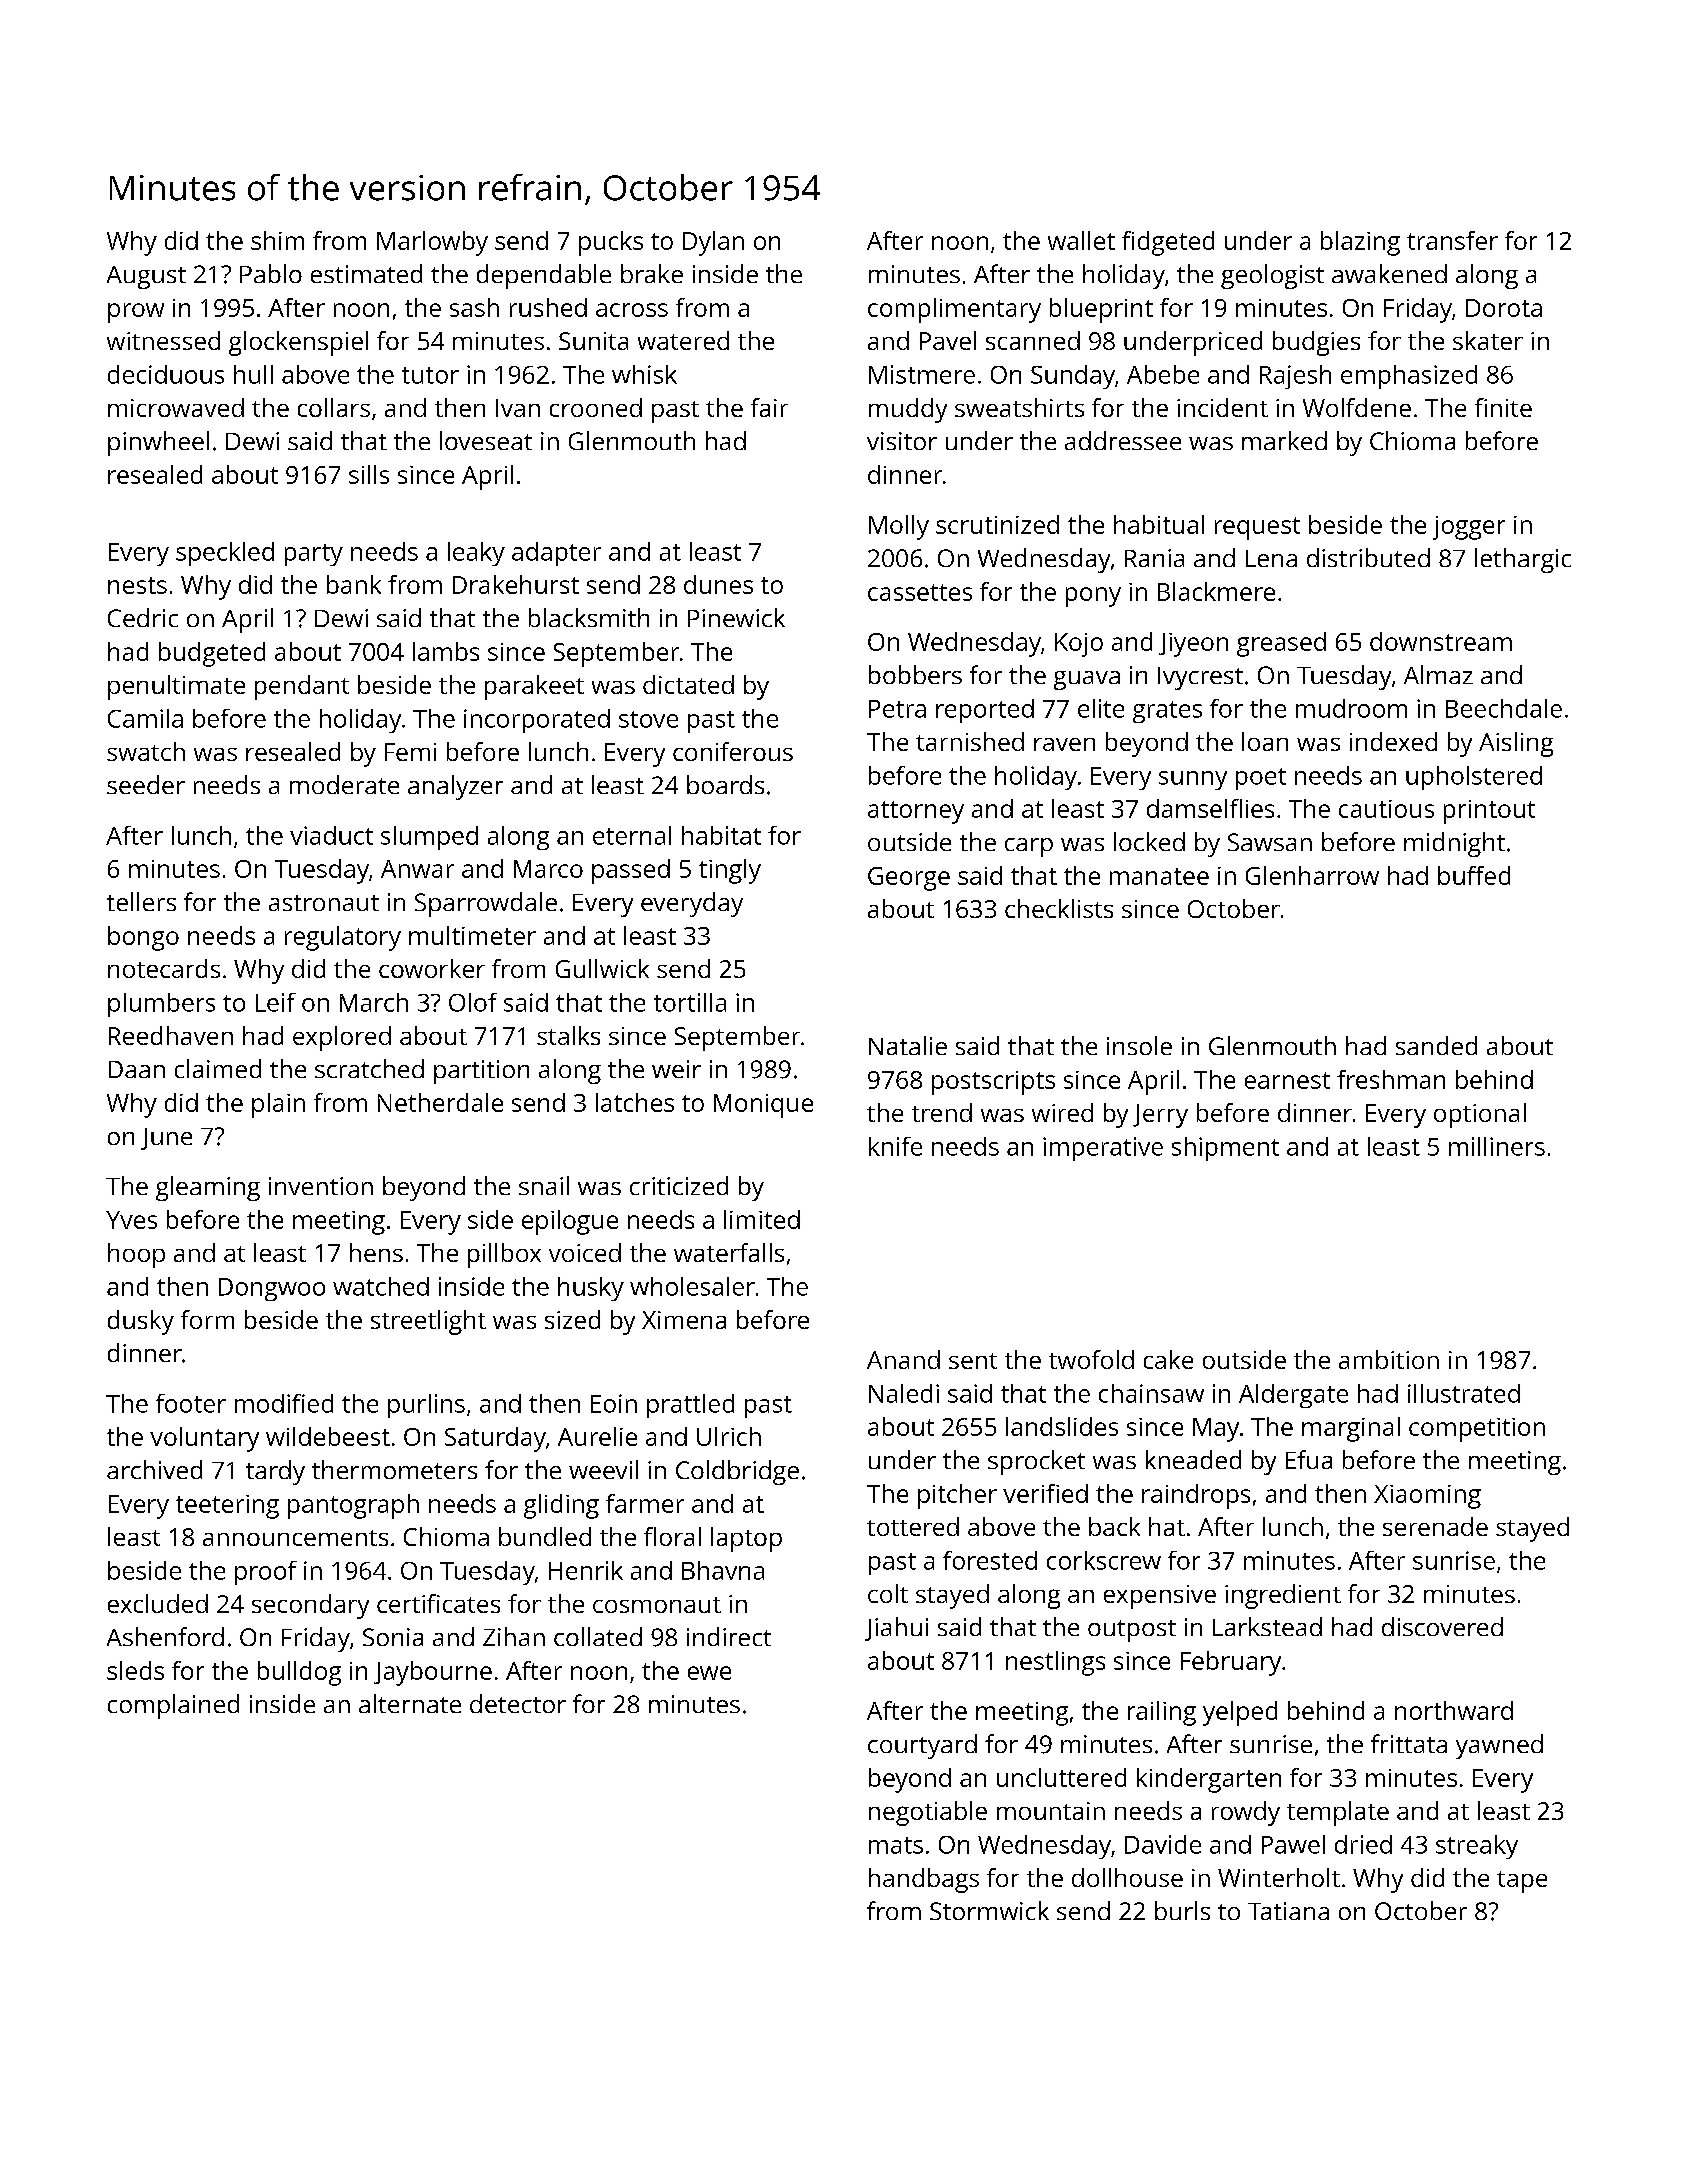 This page has width=1683, height=2178. I want to click on alternate, so click(410, 1703).
